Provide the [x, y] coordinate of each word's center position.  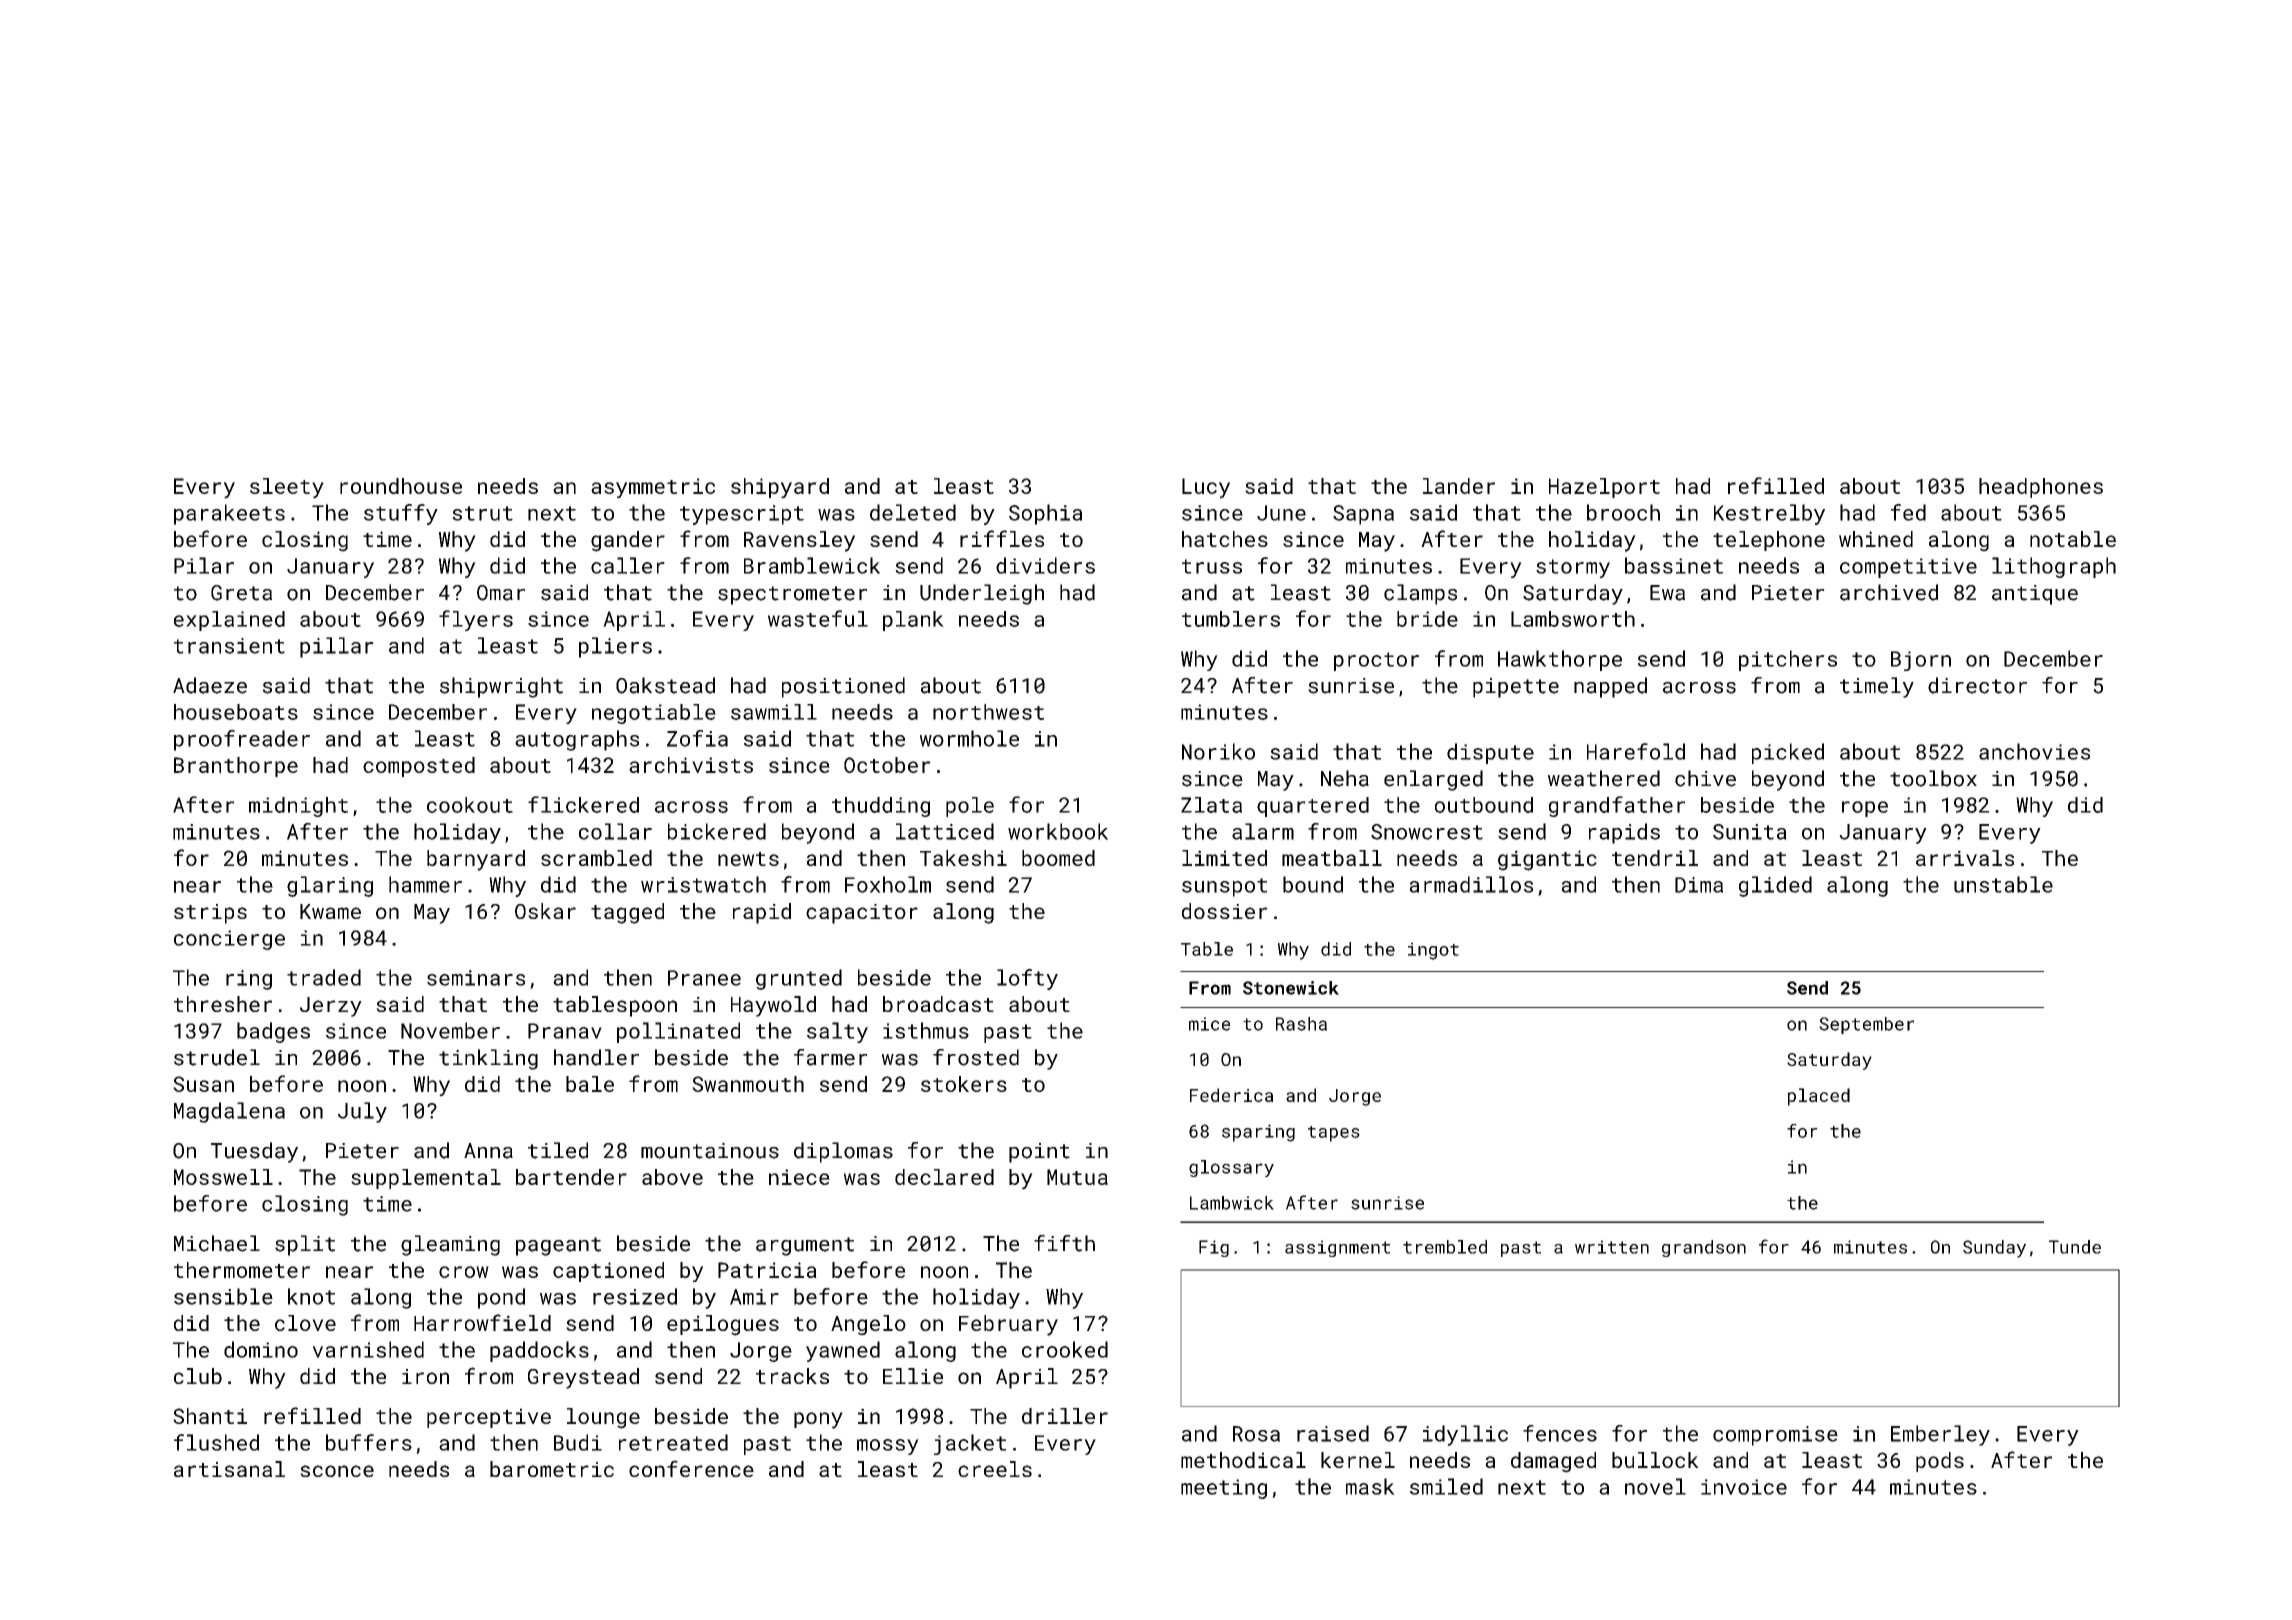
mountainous [710, 1151]
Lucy [1206, 488]
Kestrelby [1769, 514]
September [1866, 1025]
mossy [888, 1447]
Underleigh [982, 594]
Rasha [1301, 1024]
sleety [287, 488]
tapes [1334, 1134]
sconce [337, 1471]
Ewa [1667, 593]
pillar [337, 647]
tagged [627, 913]
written [1612, 1247]
